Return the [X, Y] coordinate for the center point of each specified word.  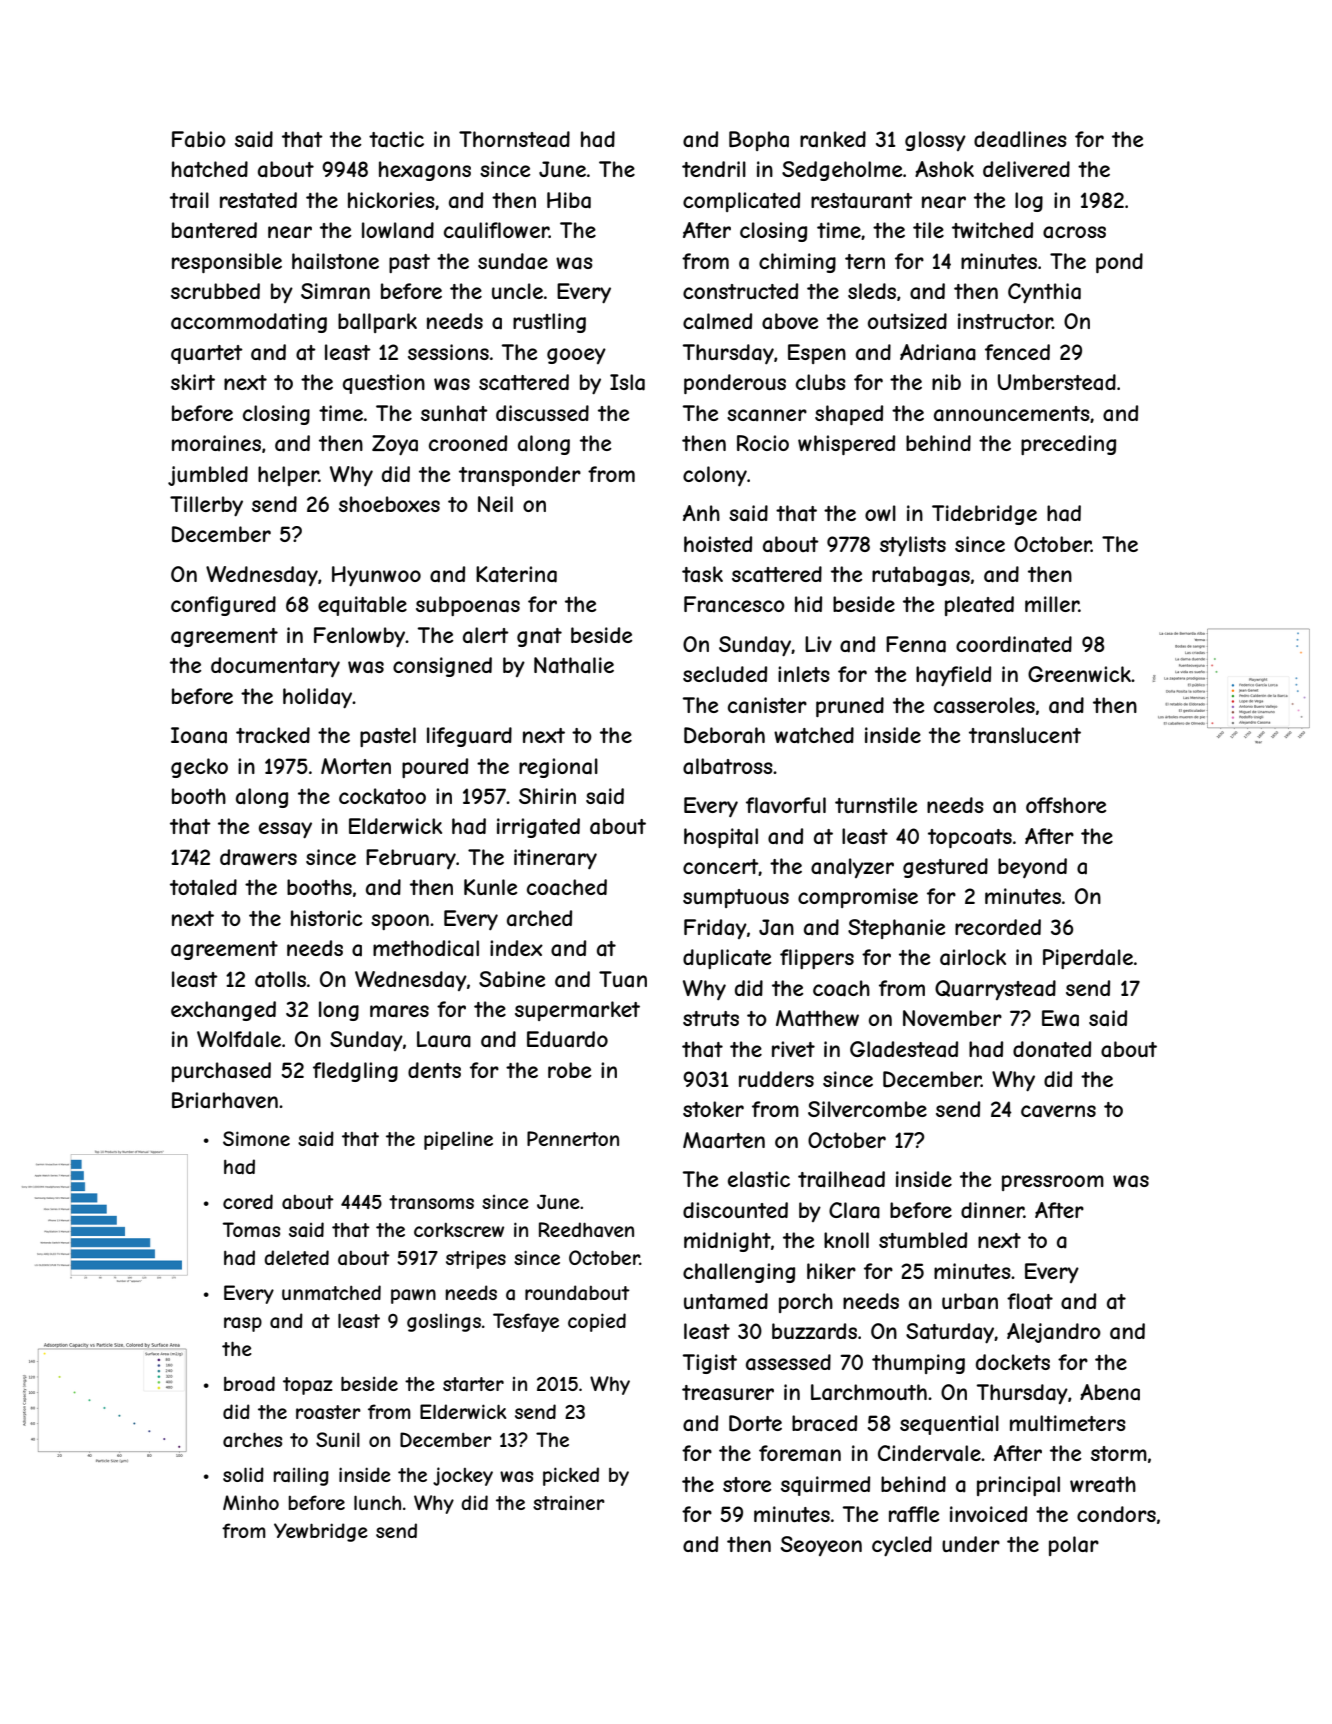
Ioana [199, 735]
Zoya [395, 445]
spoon [400, 922]
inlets [804, 674]
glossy [935, 141]
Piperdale [1088, 959]
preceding [1068, 445]
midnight [727, 1242]
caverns [1058, 1111]
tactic [396, 139]
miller [1052, 604]
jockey [463, 1476]
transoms [431, 1202]
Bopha [759, 141]
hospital [721, 838]
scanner [767, 415]
